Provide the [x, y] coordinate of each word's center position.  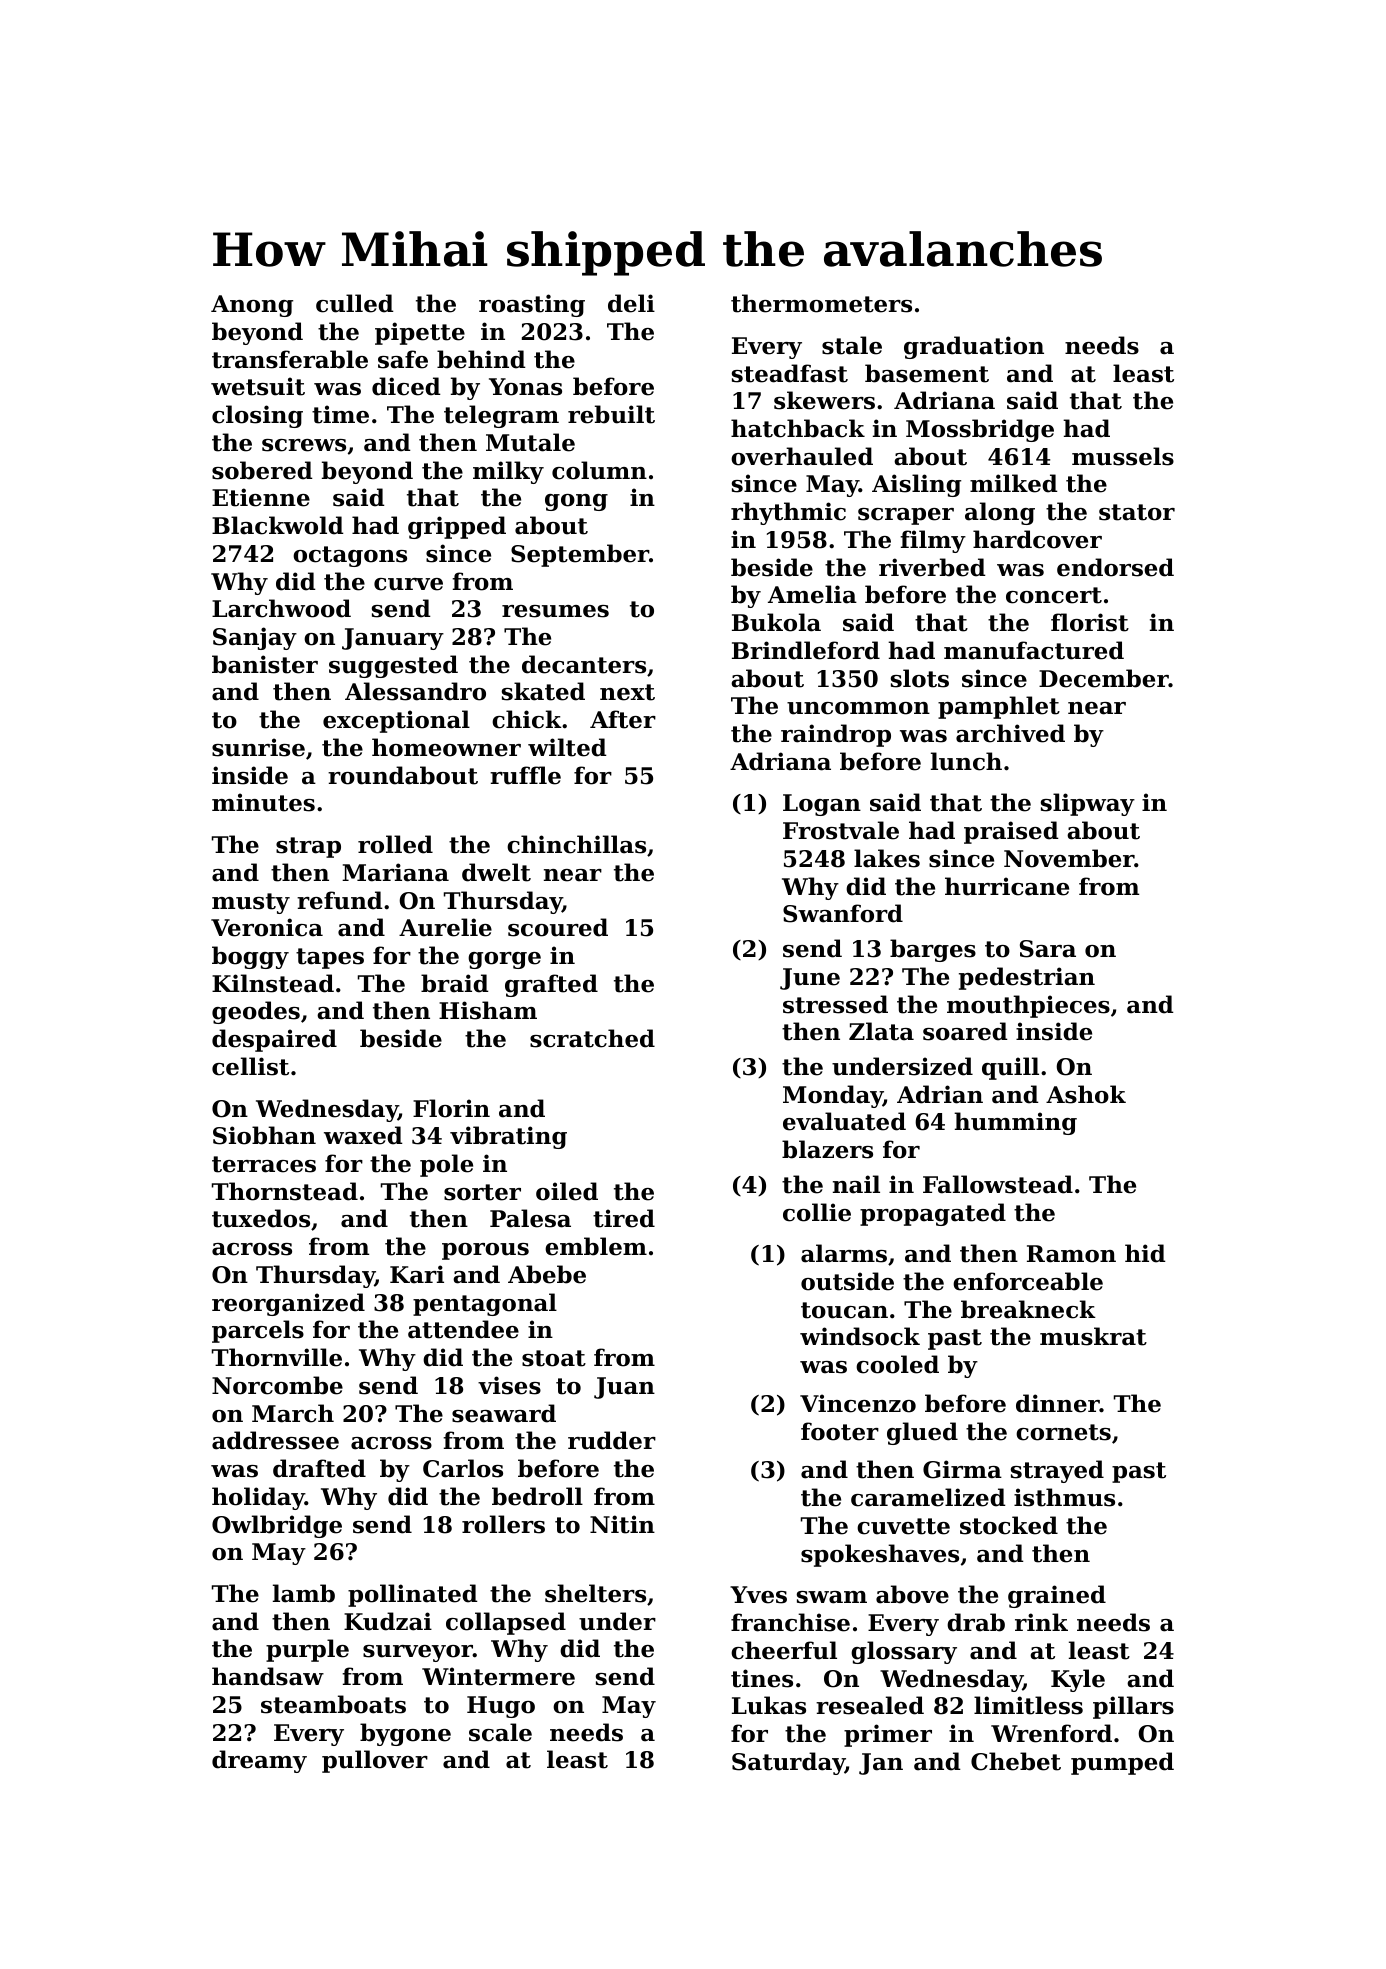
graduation [974, 347]
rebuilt [611, 414]
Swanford [843, 913]
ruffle [525, 775]
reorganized [288, 1304]
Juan [624, 1388]
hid [1145, 1253]
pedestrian [1027, 978]
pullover [375, 1761]
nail [856, 1184]
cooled [897, 1364]
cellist [250, 1066]
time [340, 414]
